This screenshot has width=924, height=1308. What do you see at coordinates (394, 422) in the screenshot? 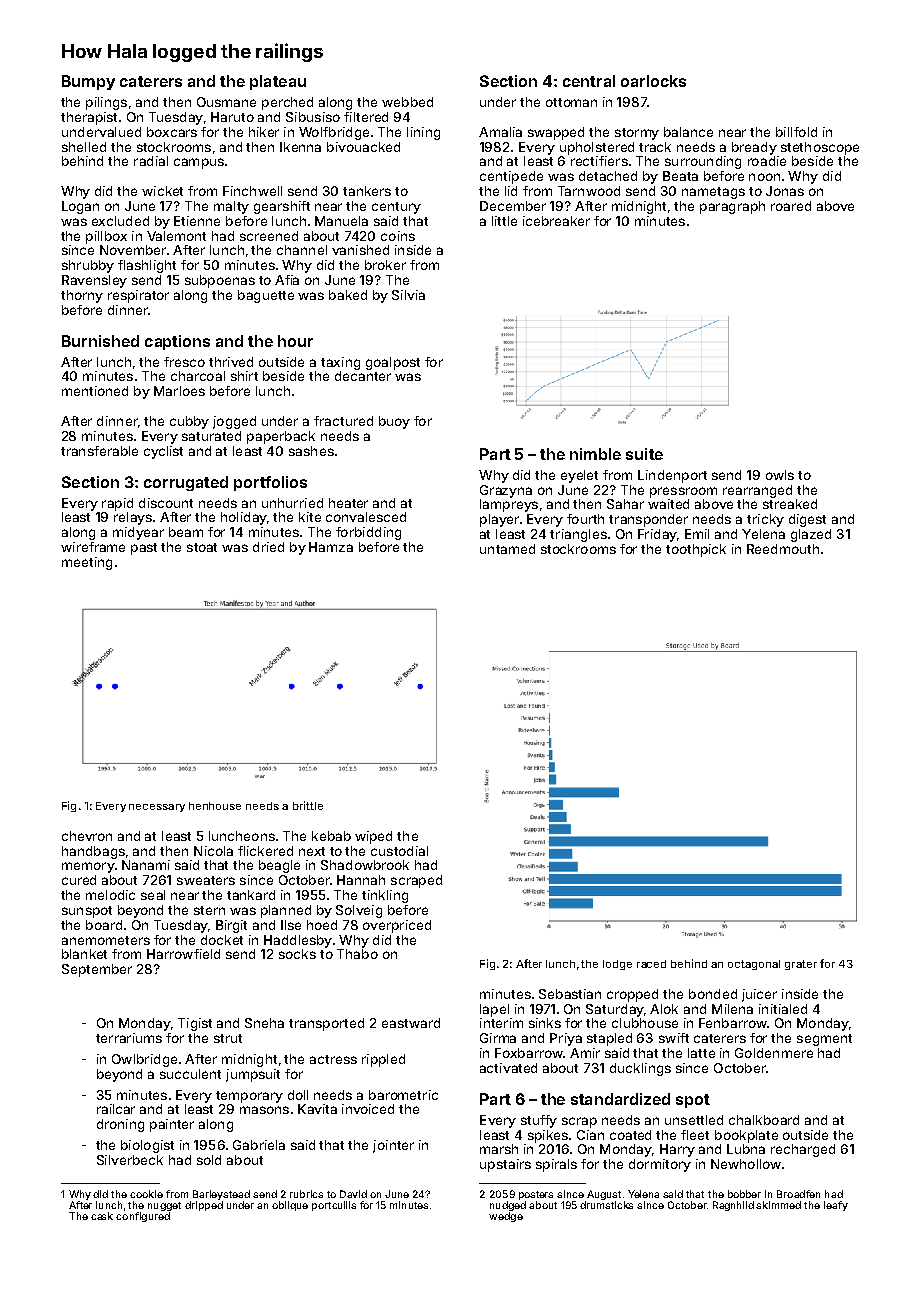
I see `buoy` at bounding box center [394, 422].
